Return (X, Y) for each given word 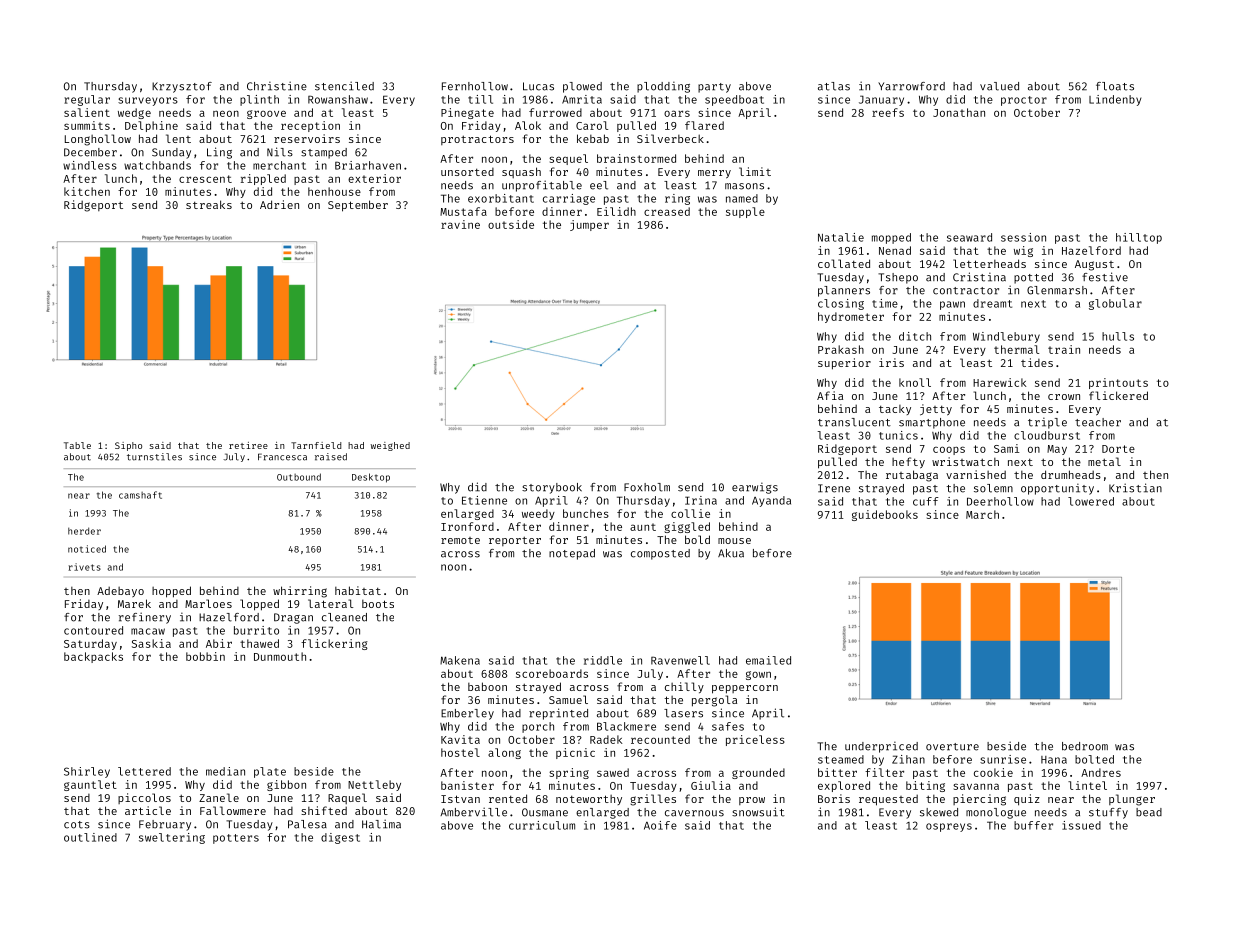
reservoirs (307, 138)
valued (999, 86)
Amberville (473, 812)
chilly (684, 687)
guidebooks (885, 515)
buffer (1033, 825)
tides (1037, 362)
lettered (144, 771)
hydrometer (851, 317)
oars (677, 113)
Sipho (128, 446)
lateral (330, 603)
